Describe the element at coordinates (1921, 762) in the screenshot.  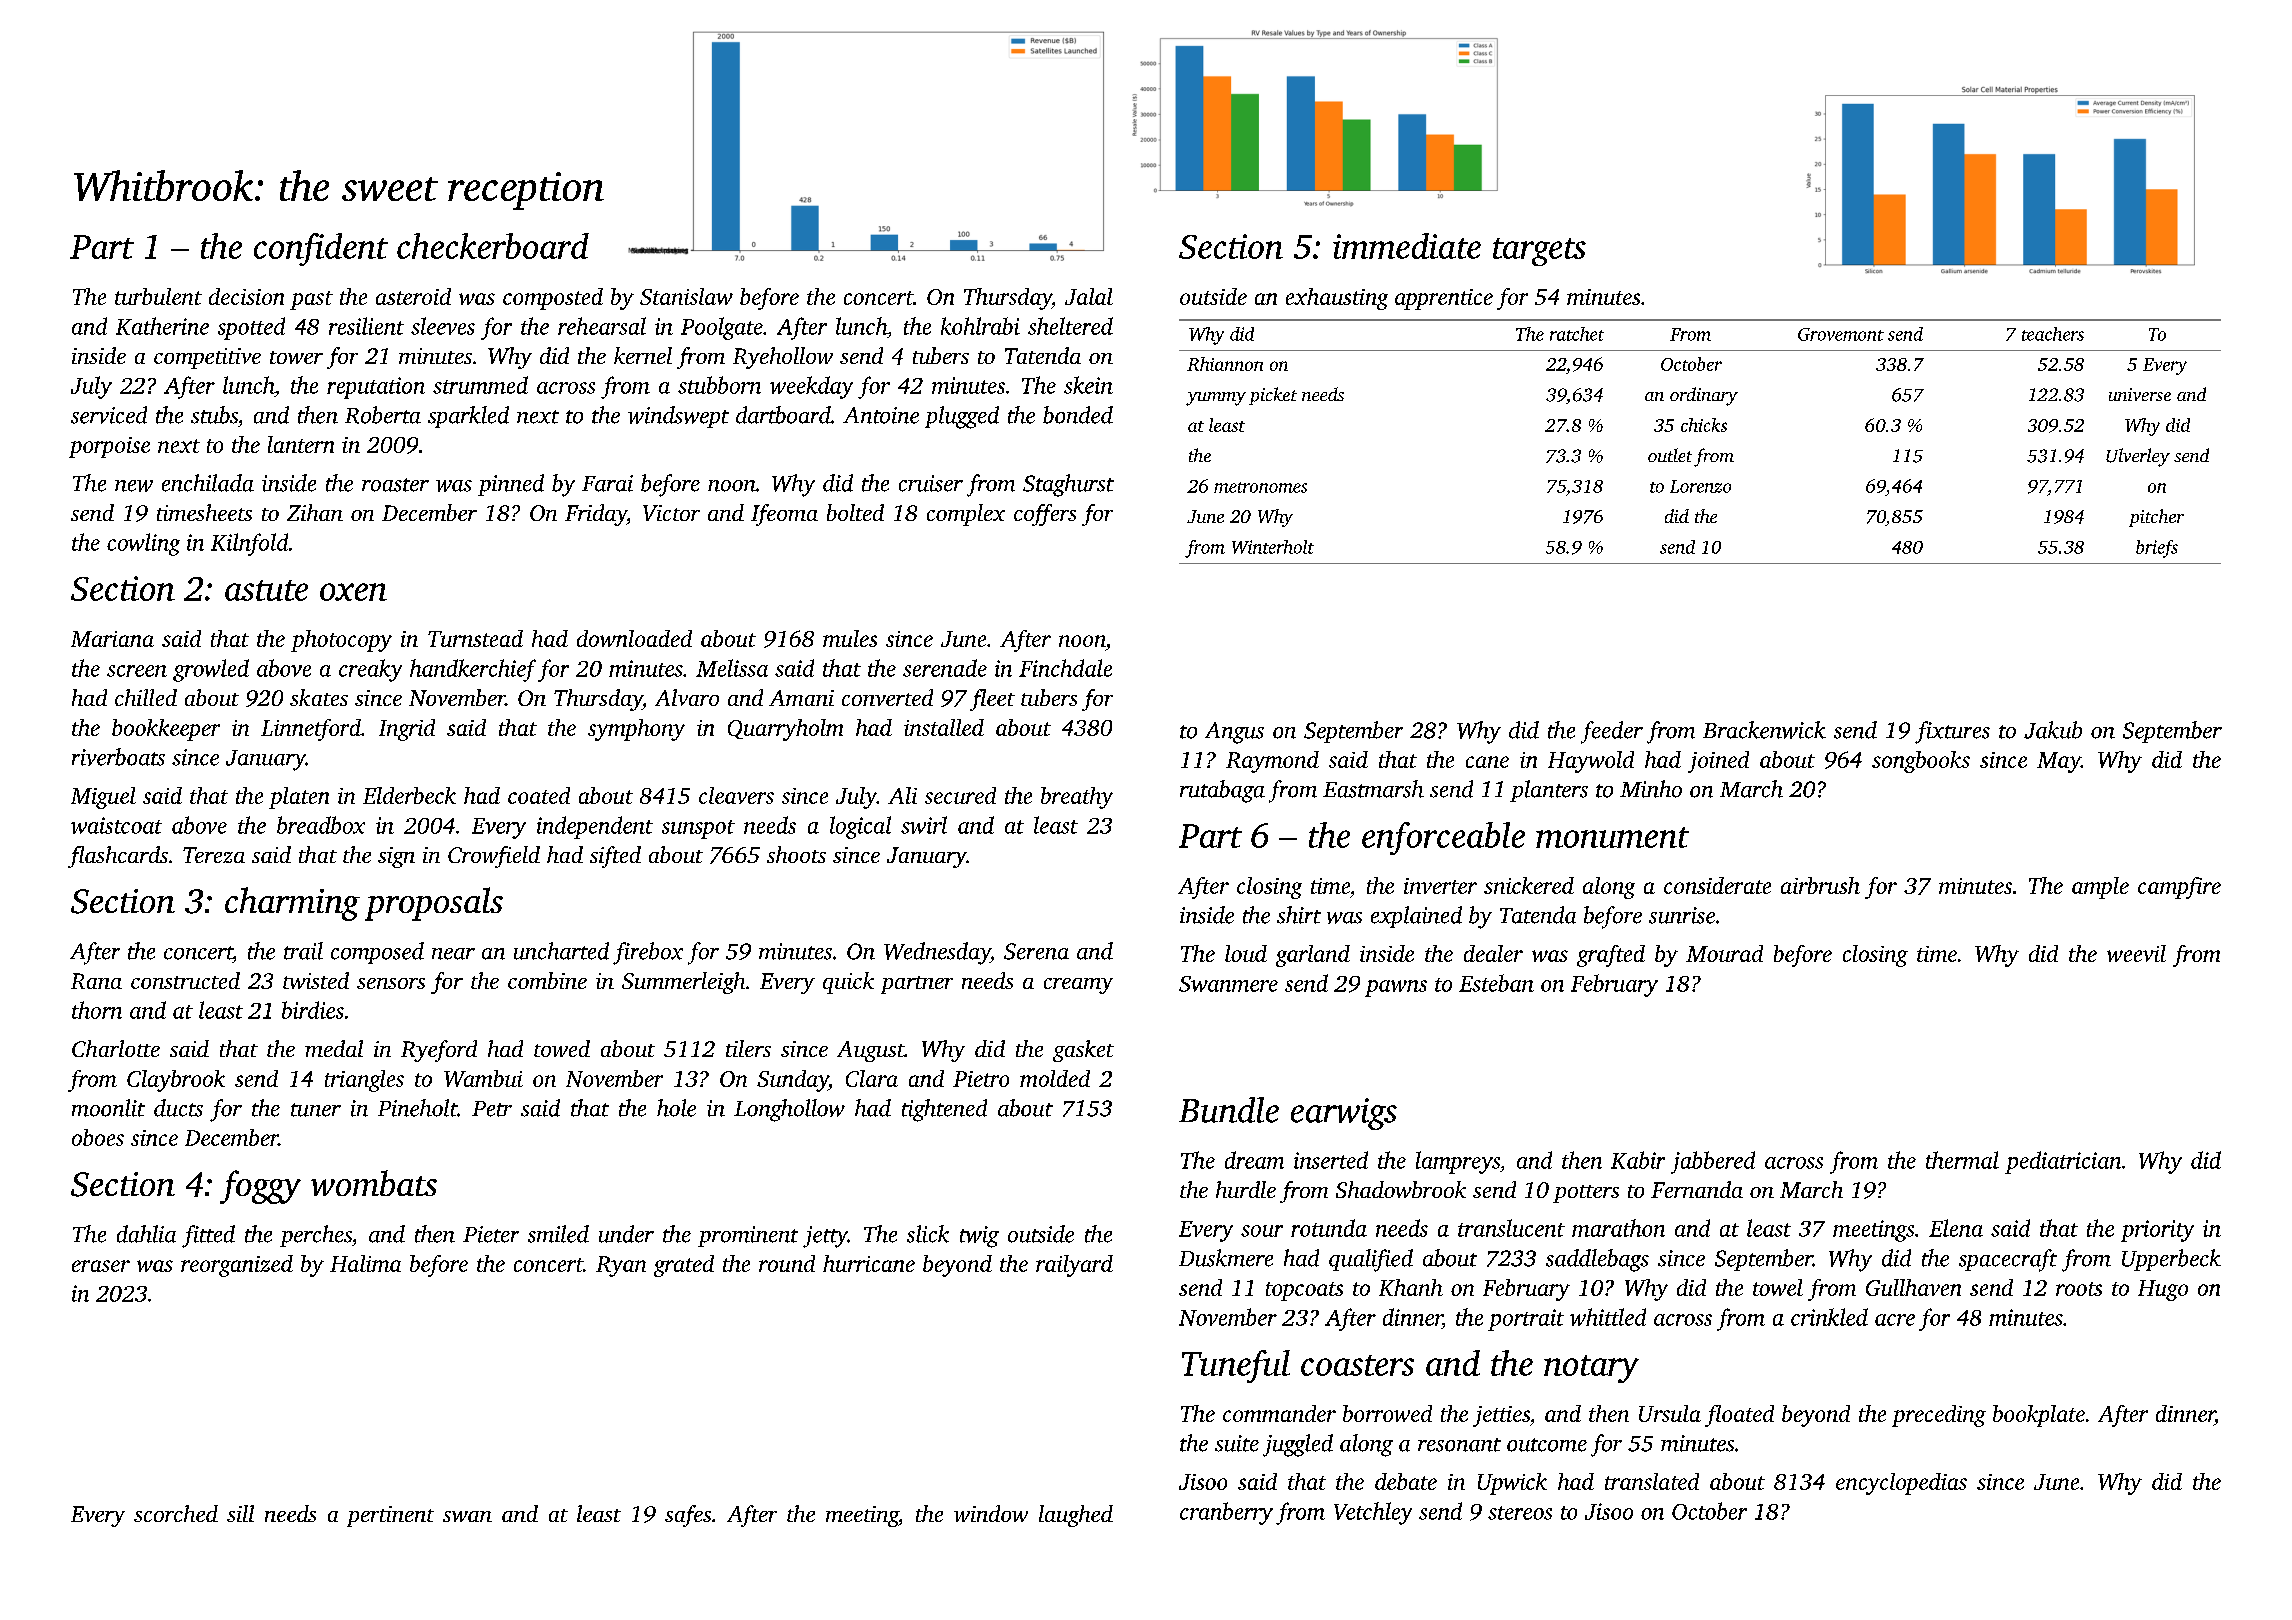
I see `songbooks` at that location.
